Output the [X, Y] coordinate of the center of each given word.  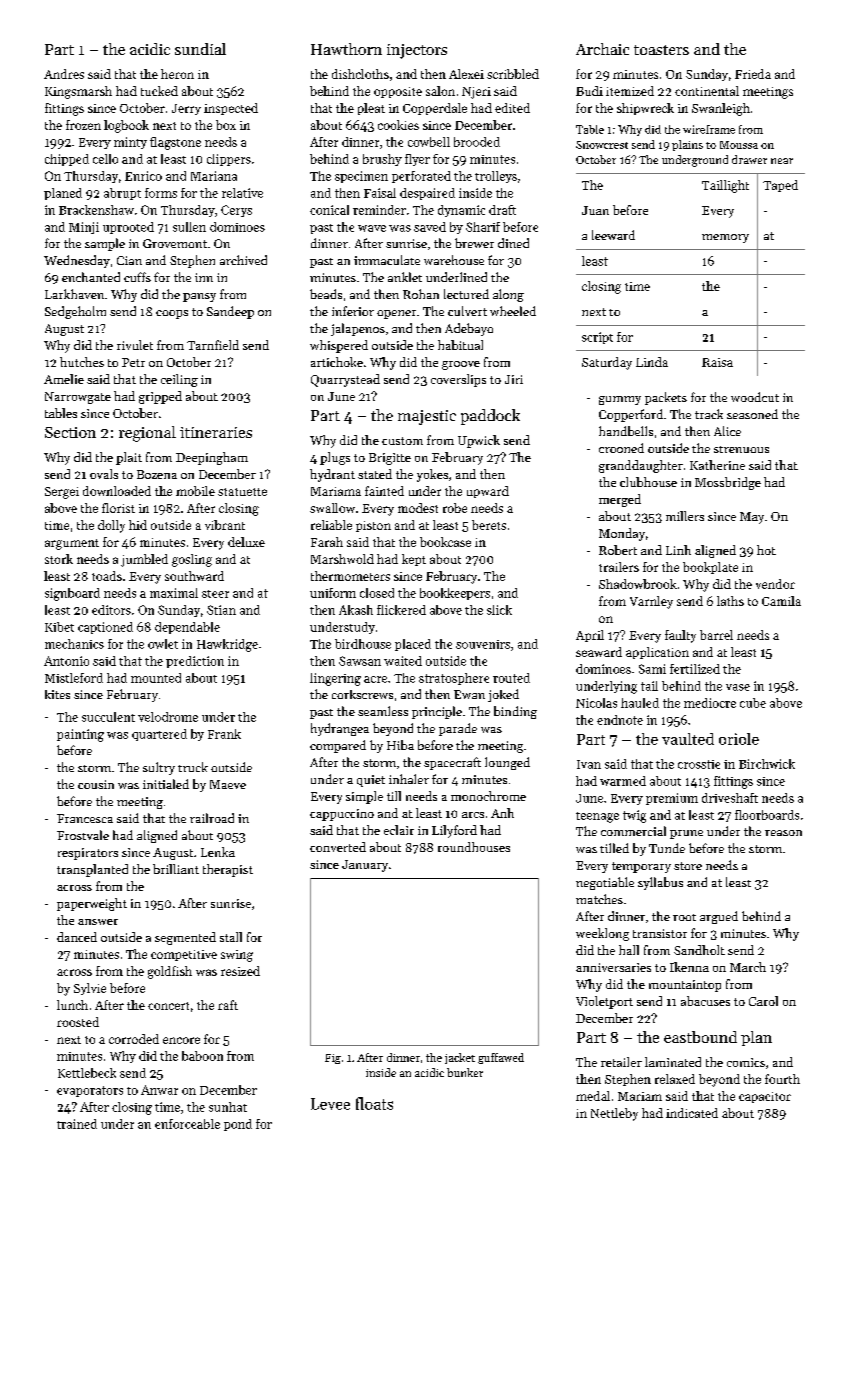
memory [725, 238]
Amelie [64, 379]
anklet [405, 277]
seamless [383, 711]
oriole [739, 739]
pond [238, 1125]
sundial [200, 49]
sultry [159, 768]
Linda [652, 362]
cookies [398, 125]
